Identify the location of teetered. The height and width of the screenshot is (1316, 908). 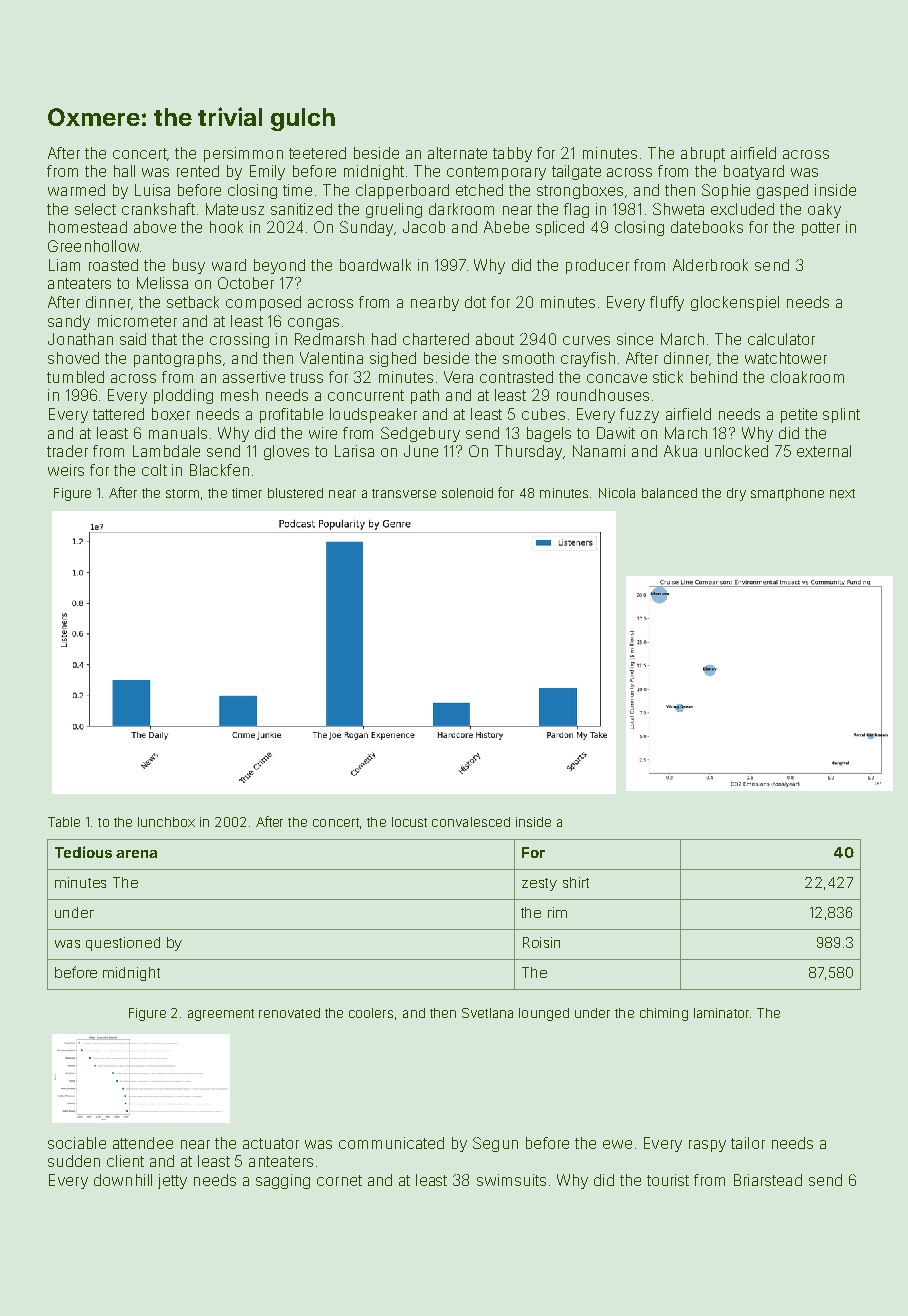
(317, 153).
